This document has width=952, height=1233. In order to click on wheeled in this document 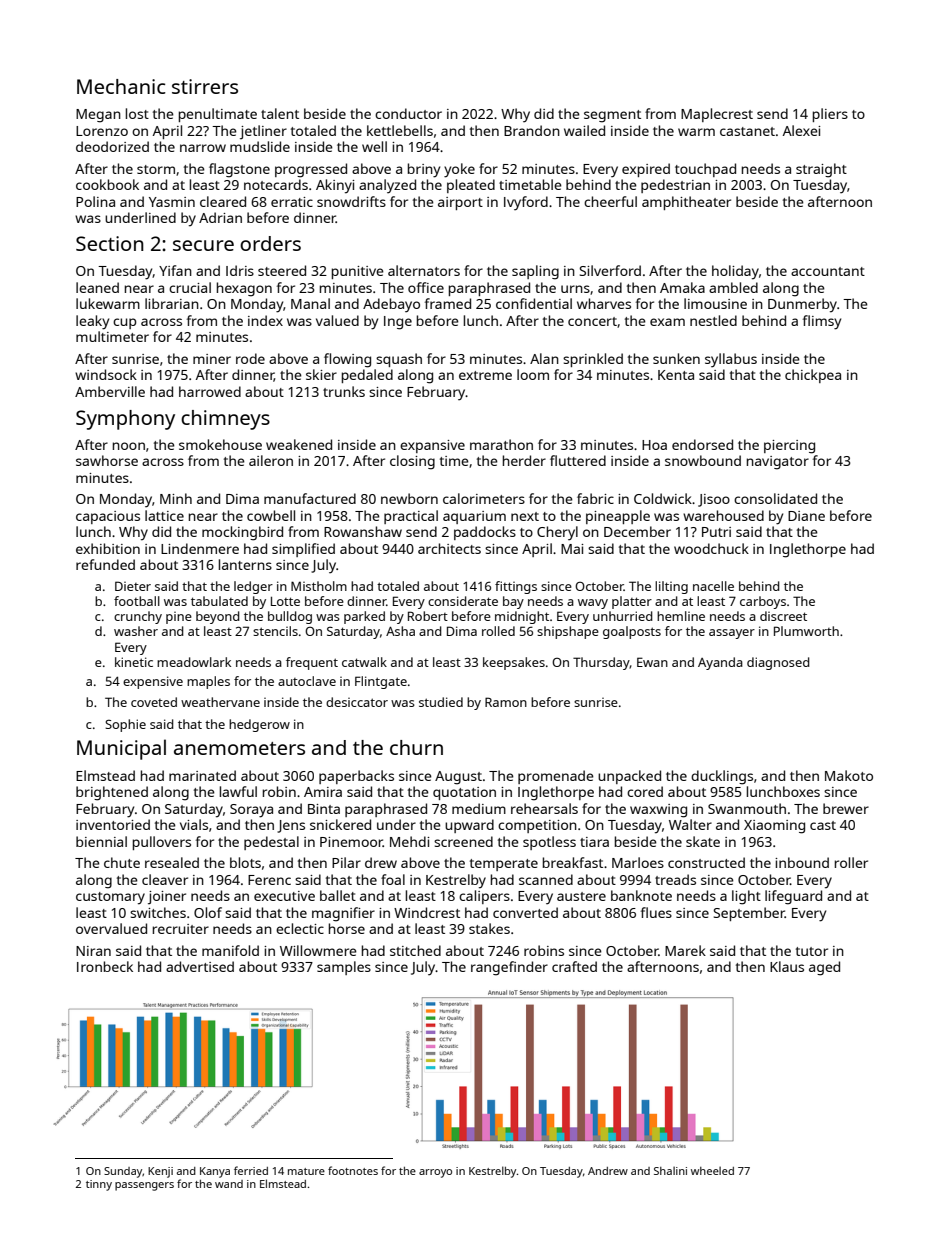, I will do `click(712, 1170)`.
